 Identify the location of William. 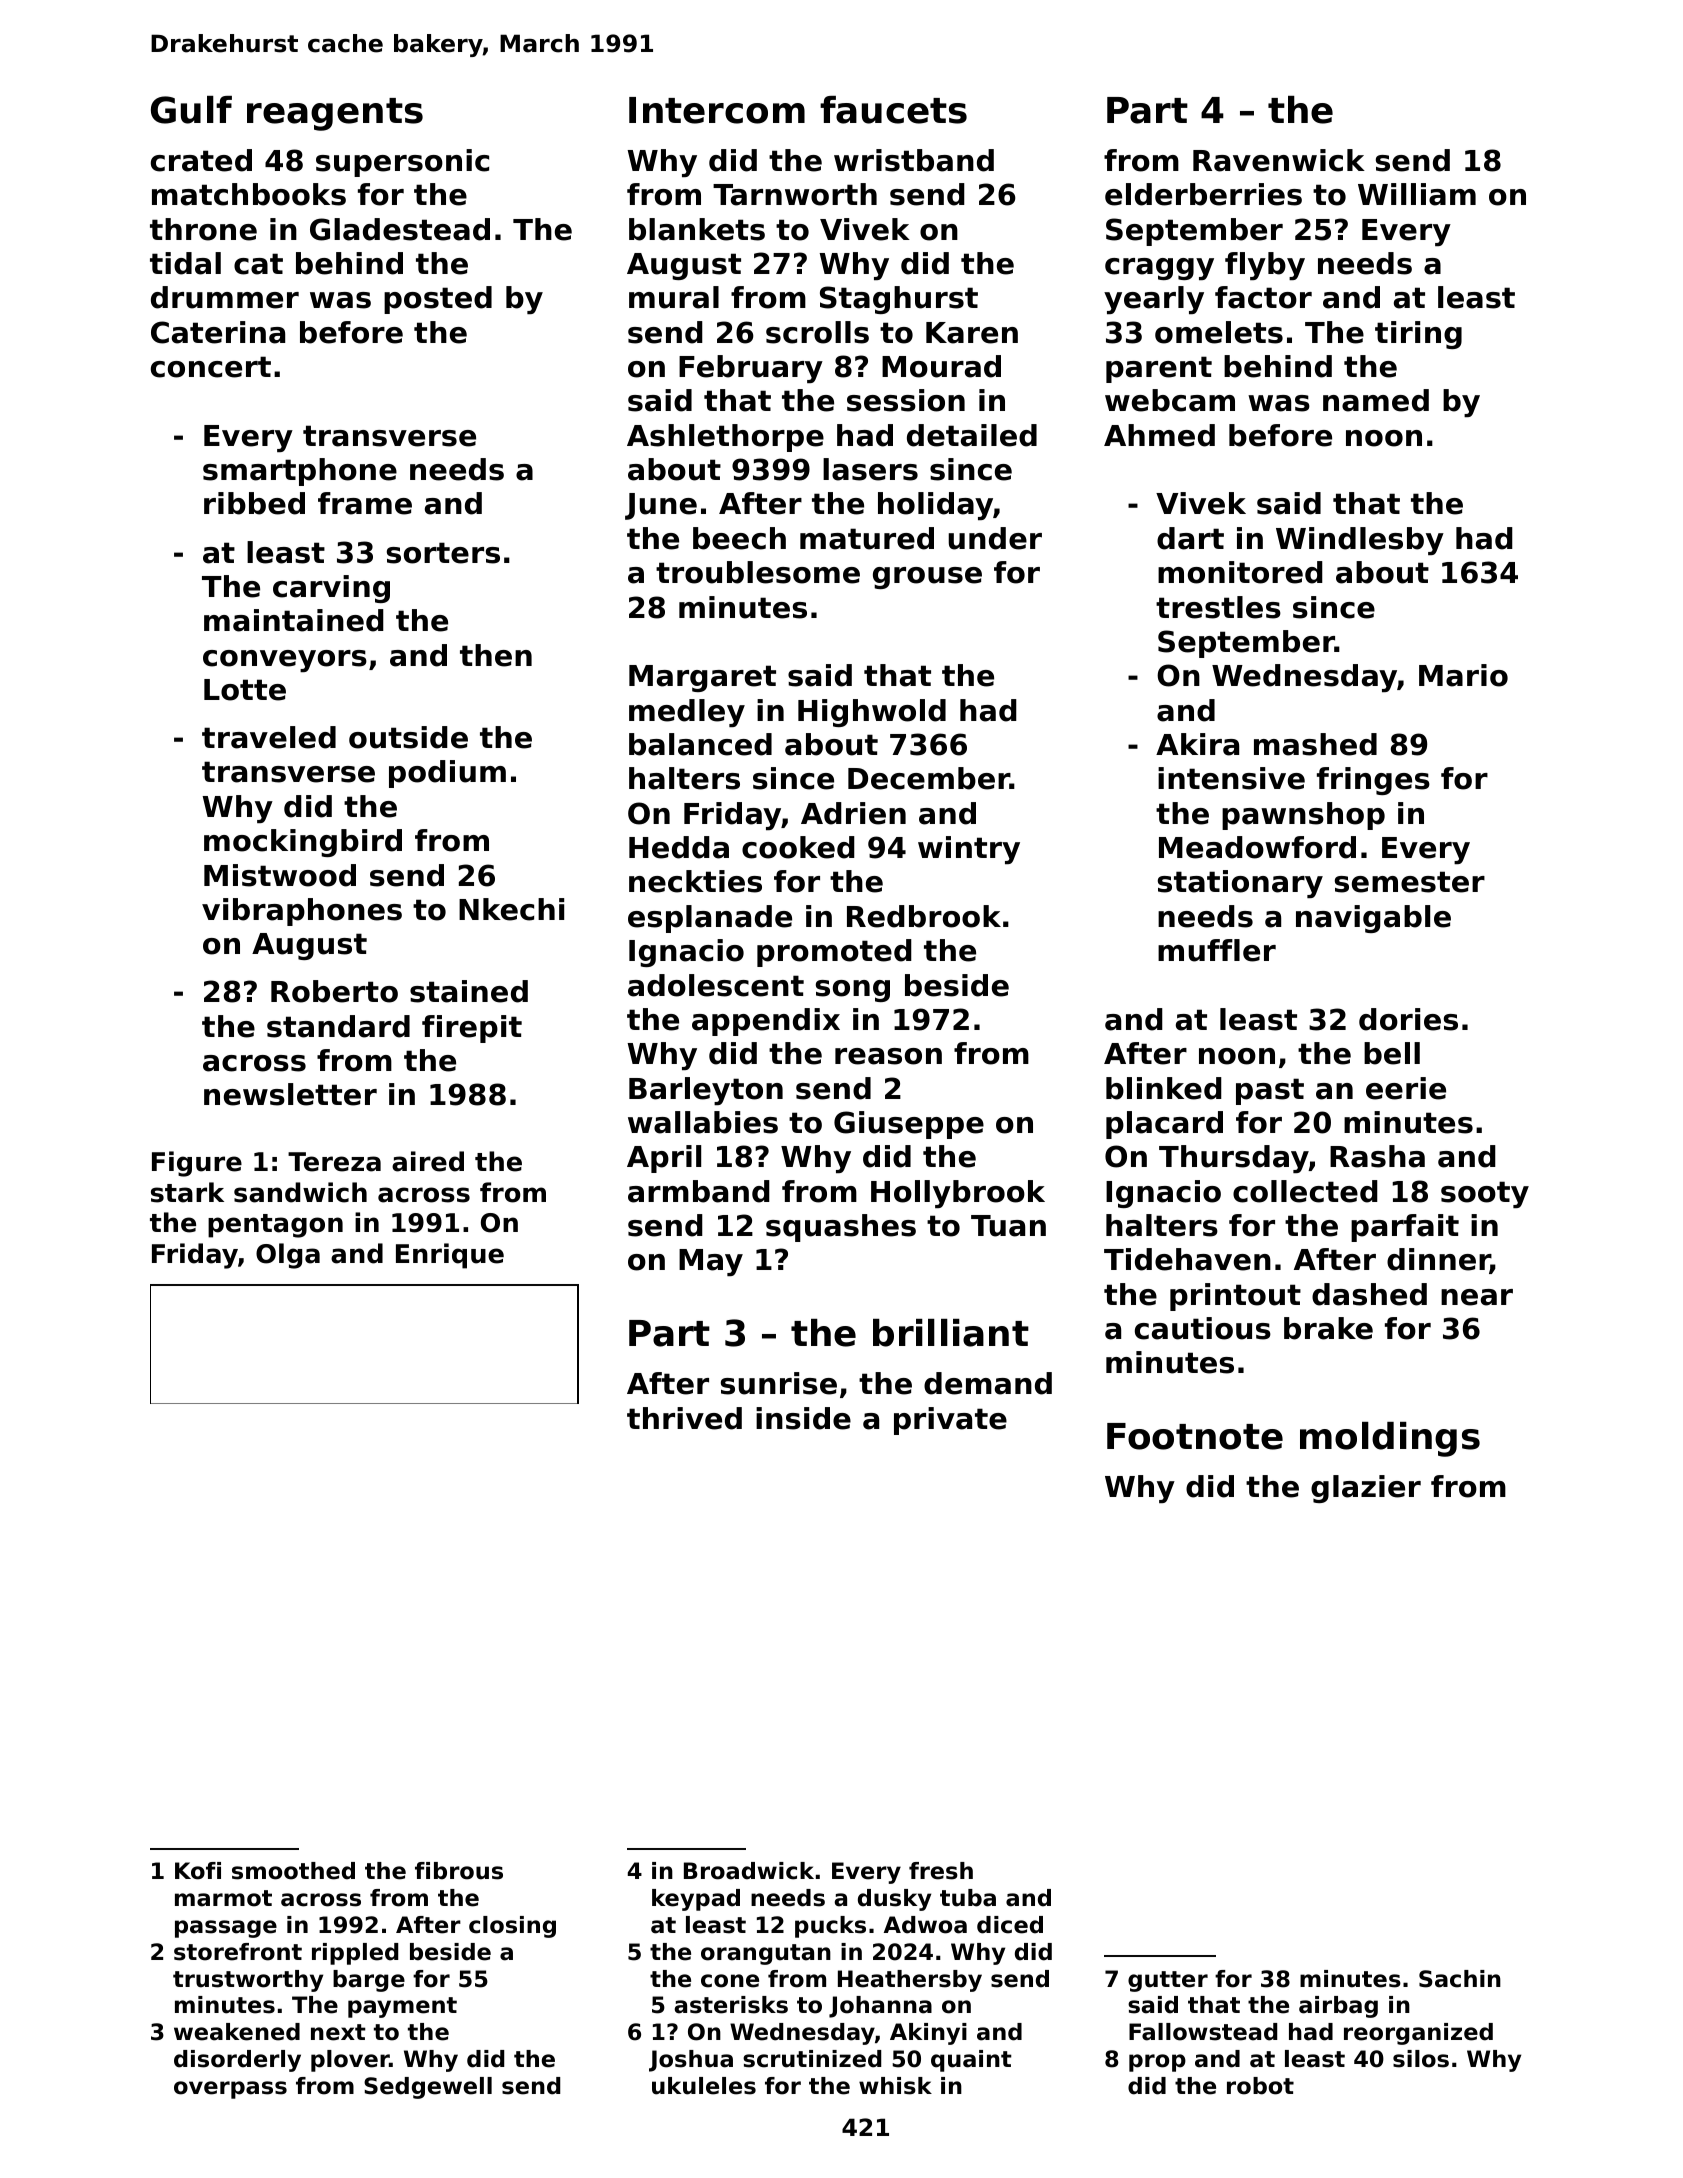
(1417, 194).
